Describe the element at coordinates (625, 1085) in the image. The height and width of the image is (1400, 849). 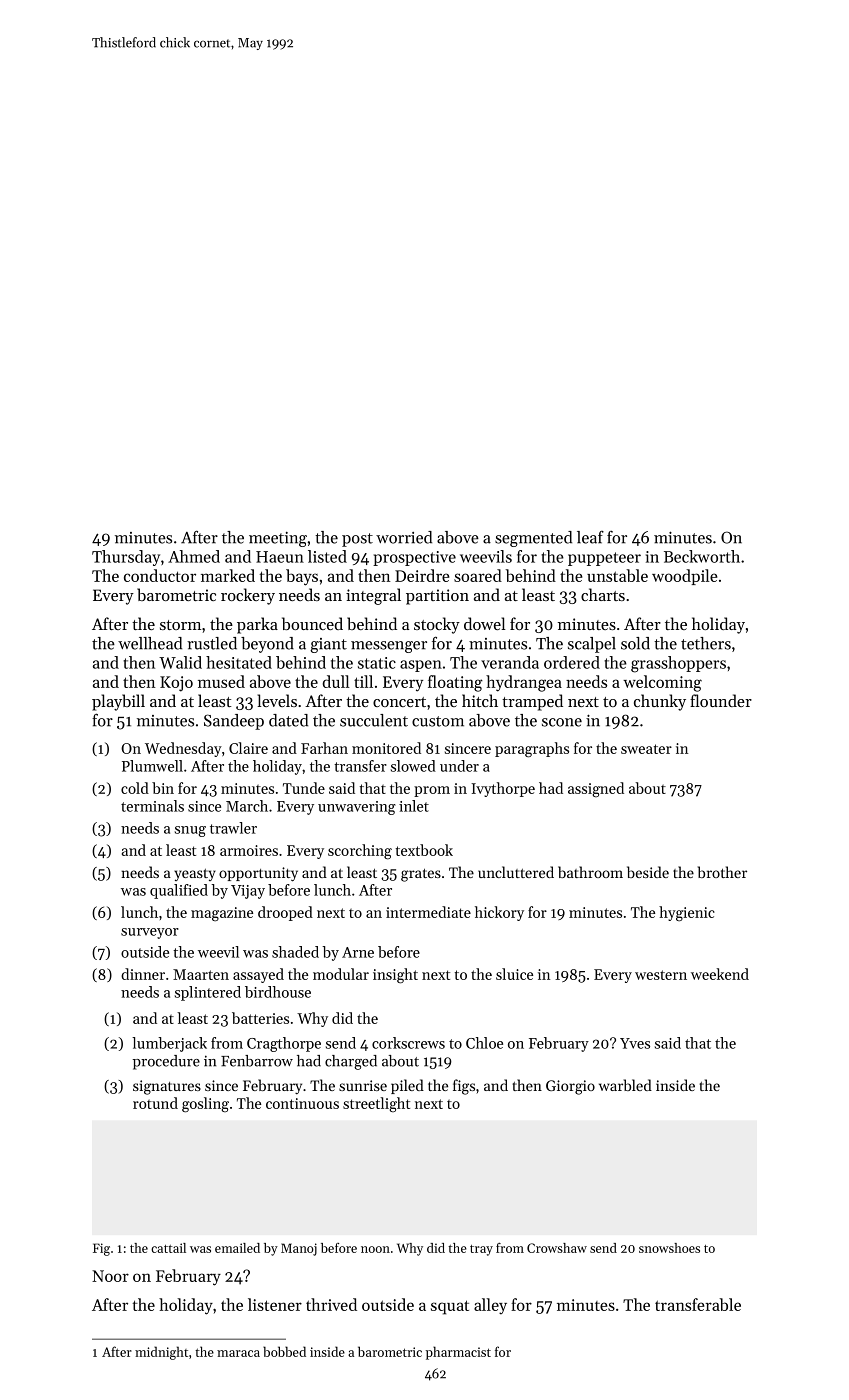
I see `warbled` at that location.
